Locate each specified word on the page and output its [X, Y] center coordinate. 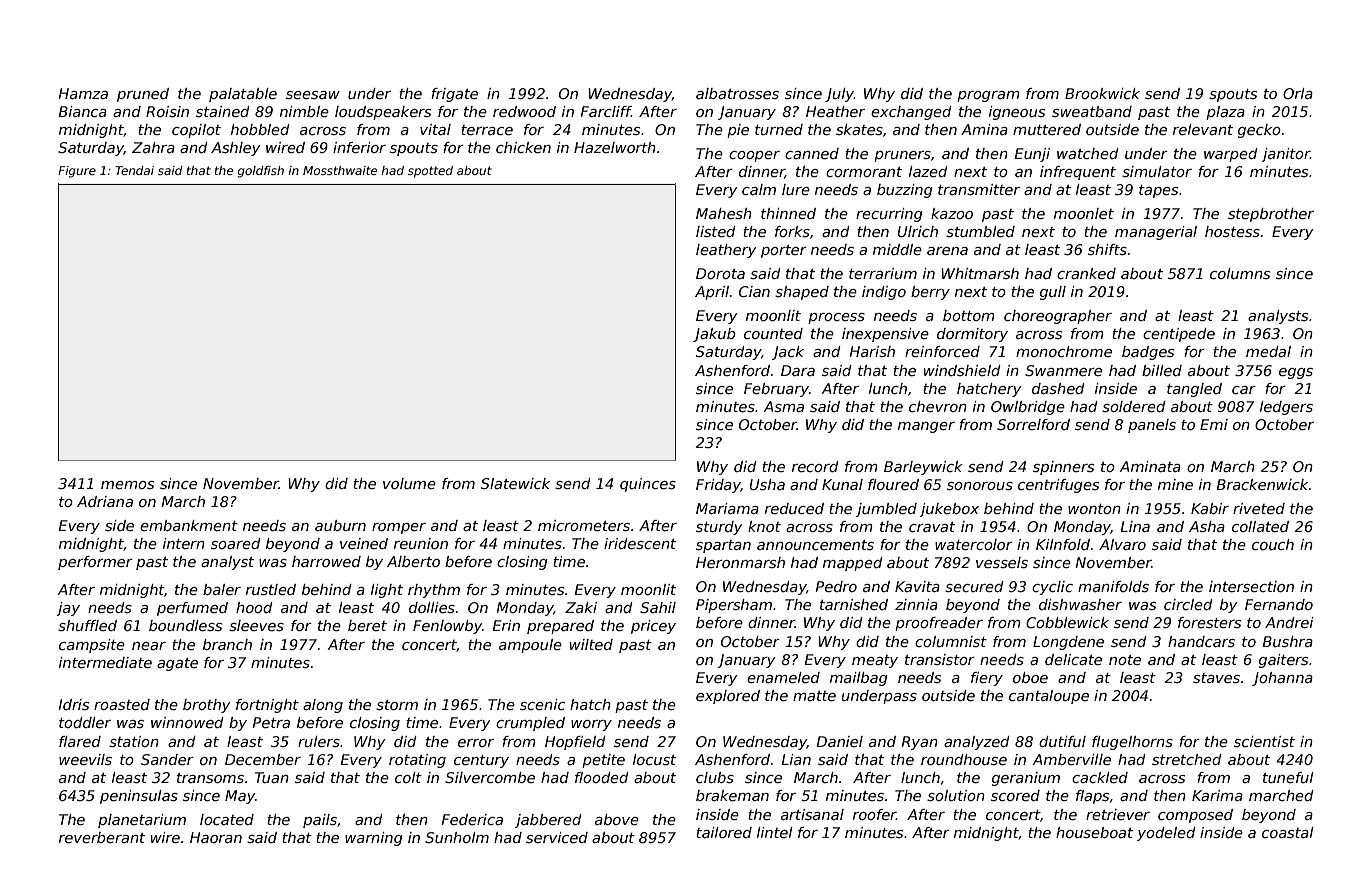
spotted [430, 172]
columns [1240, 273]
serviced [557, 837]
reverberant [102, 837]
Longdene [1068, 643]
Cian [754, 291]
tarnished [854, 604]
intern [184, 543]
